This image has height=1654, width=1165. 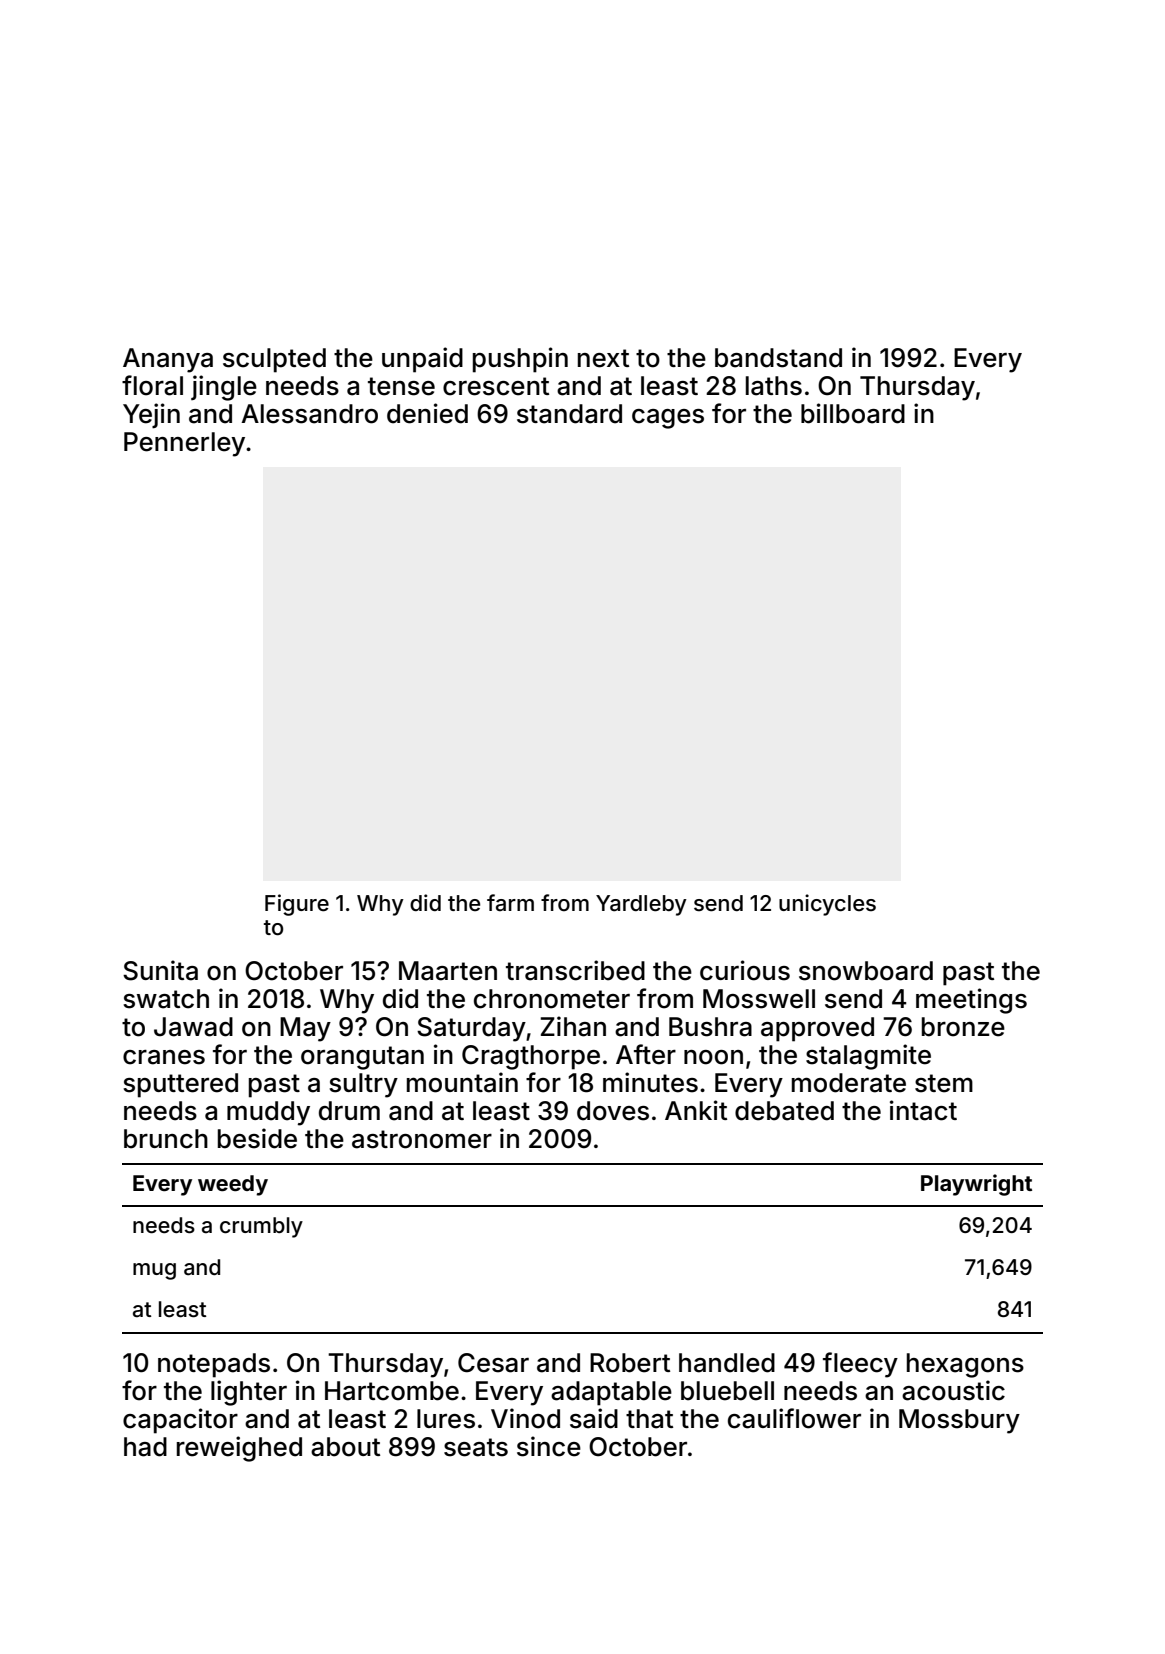 I want to click on sputtered, so click(x=180, y=1085).
